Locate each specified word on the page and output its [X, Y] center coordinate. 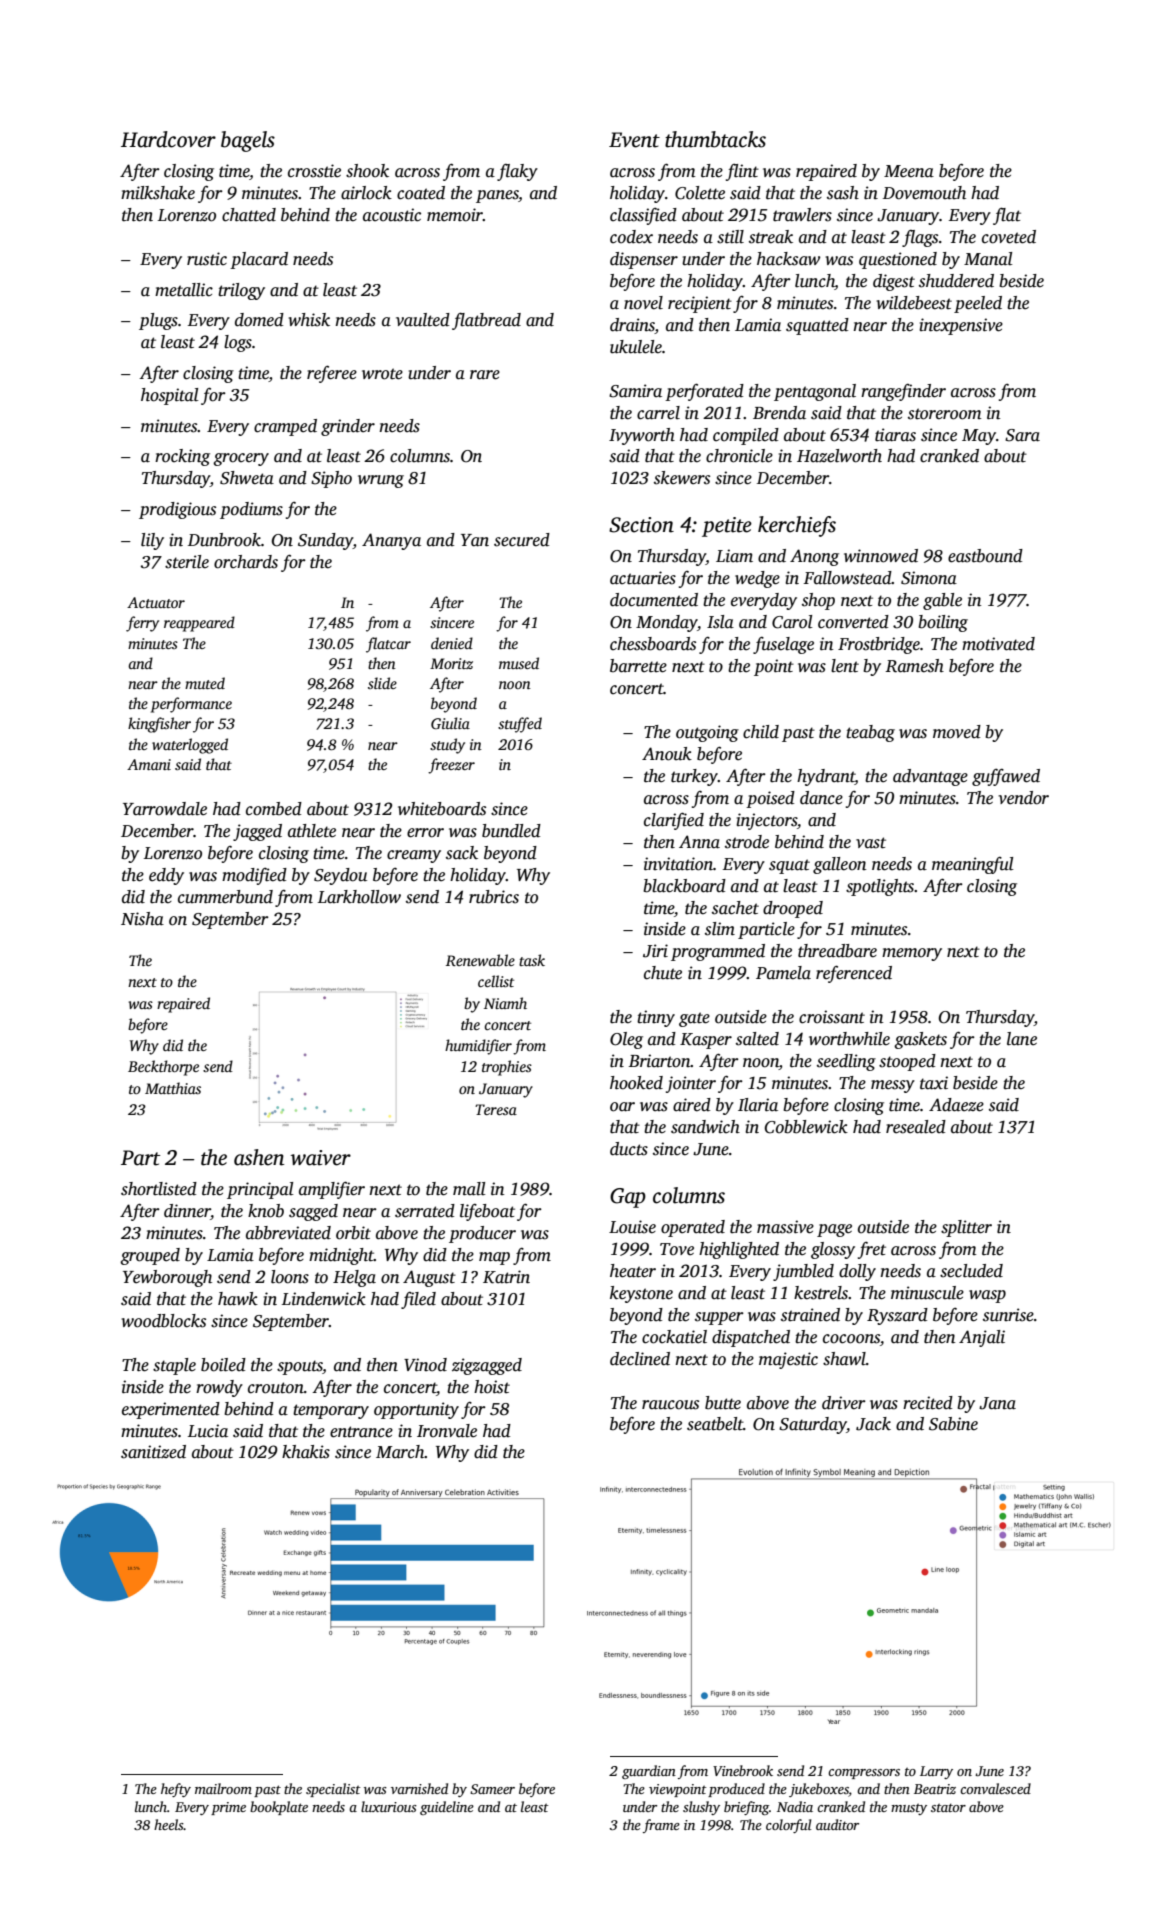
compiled [746, 436]
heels [169, 1824]
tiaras [895, 435]
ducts [629, 1149]
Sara [1022, 435]
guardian [649, 1772]
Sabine [953, 1424]
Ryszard [897, 1316]
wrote [382, 374]
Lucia [208, 1431]
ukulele [636, 347]
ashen [259, 1157]
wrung [381, 481]
